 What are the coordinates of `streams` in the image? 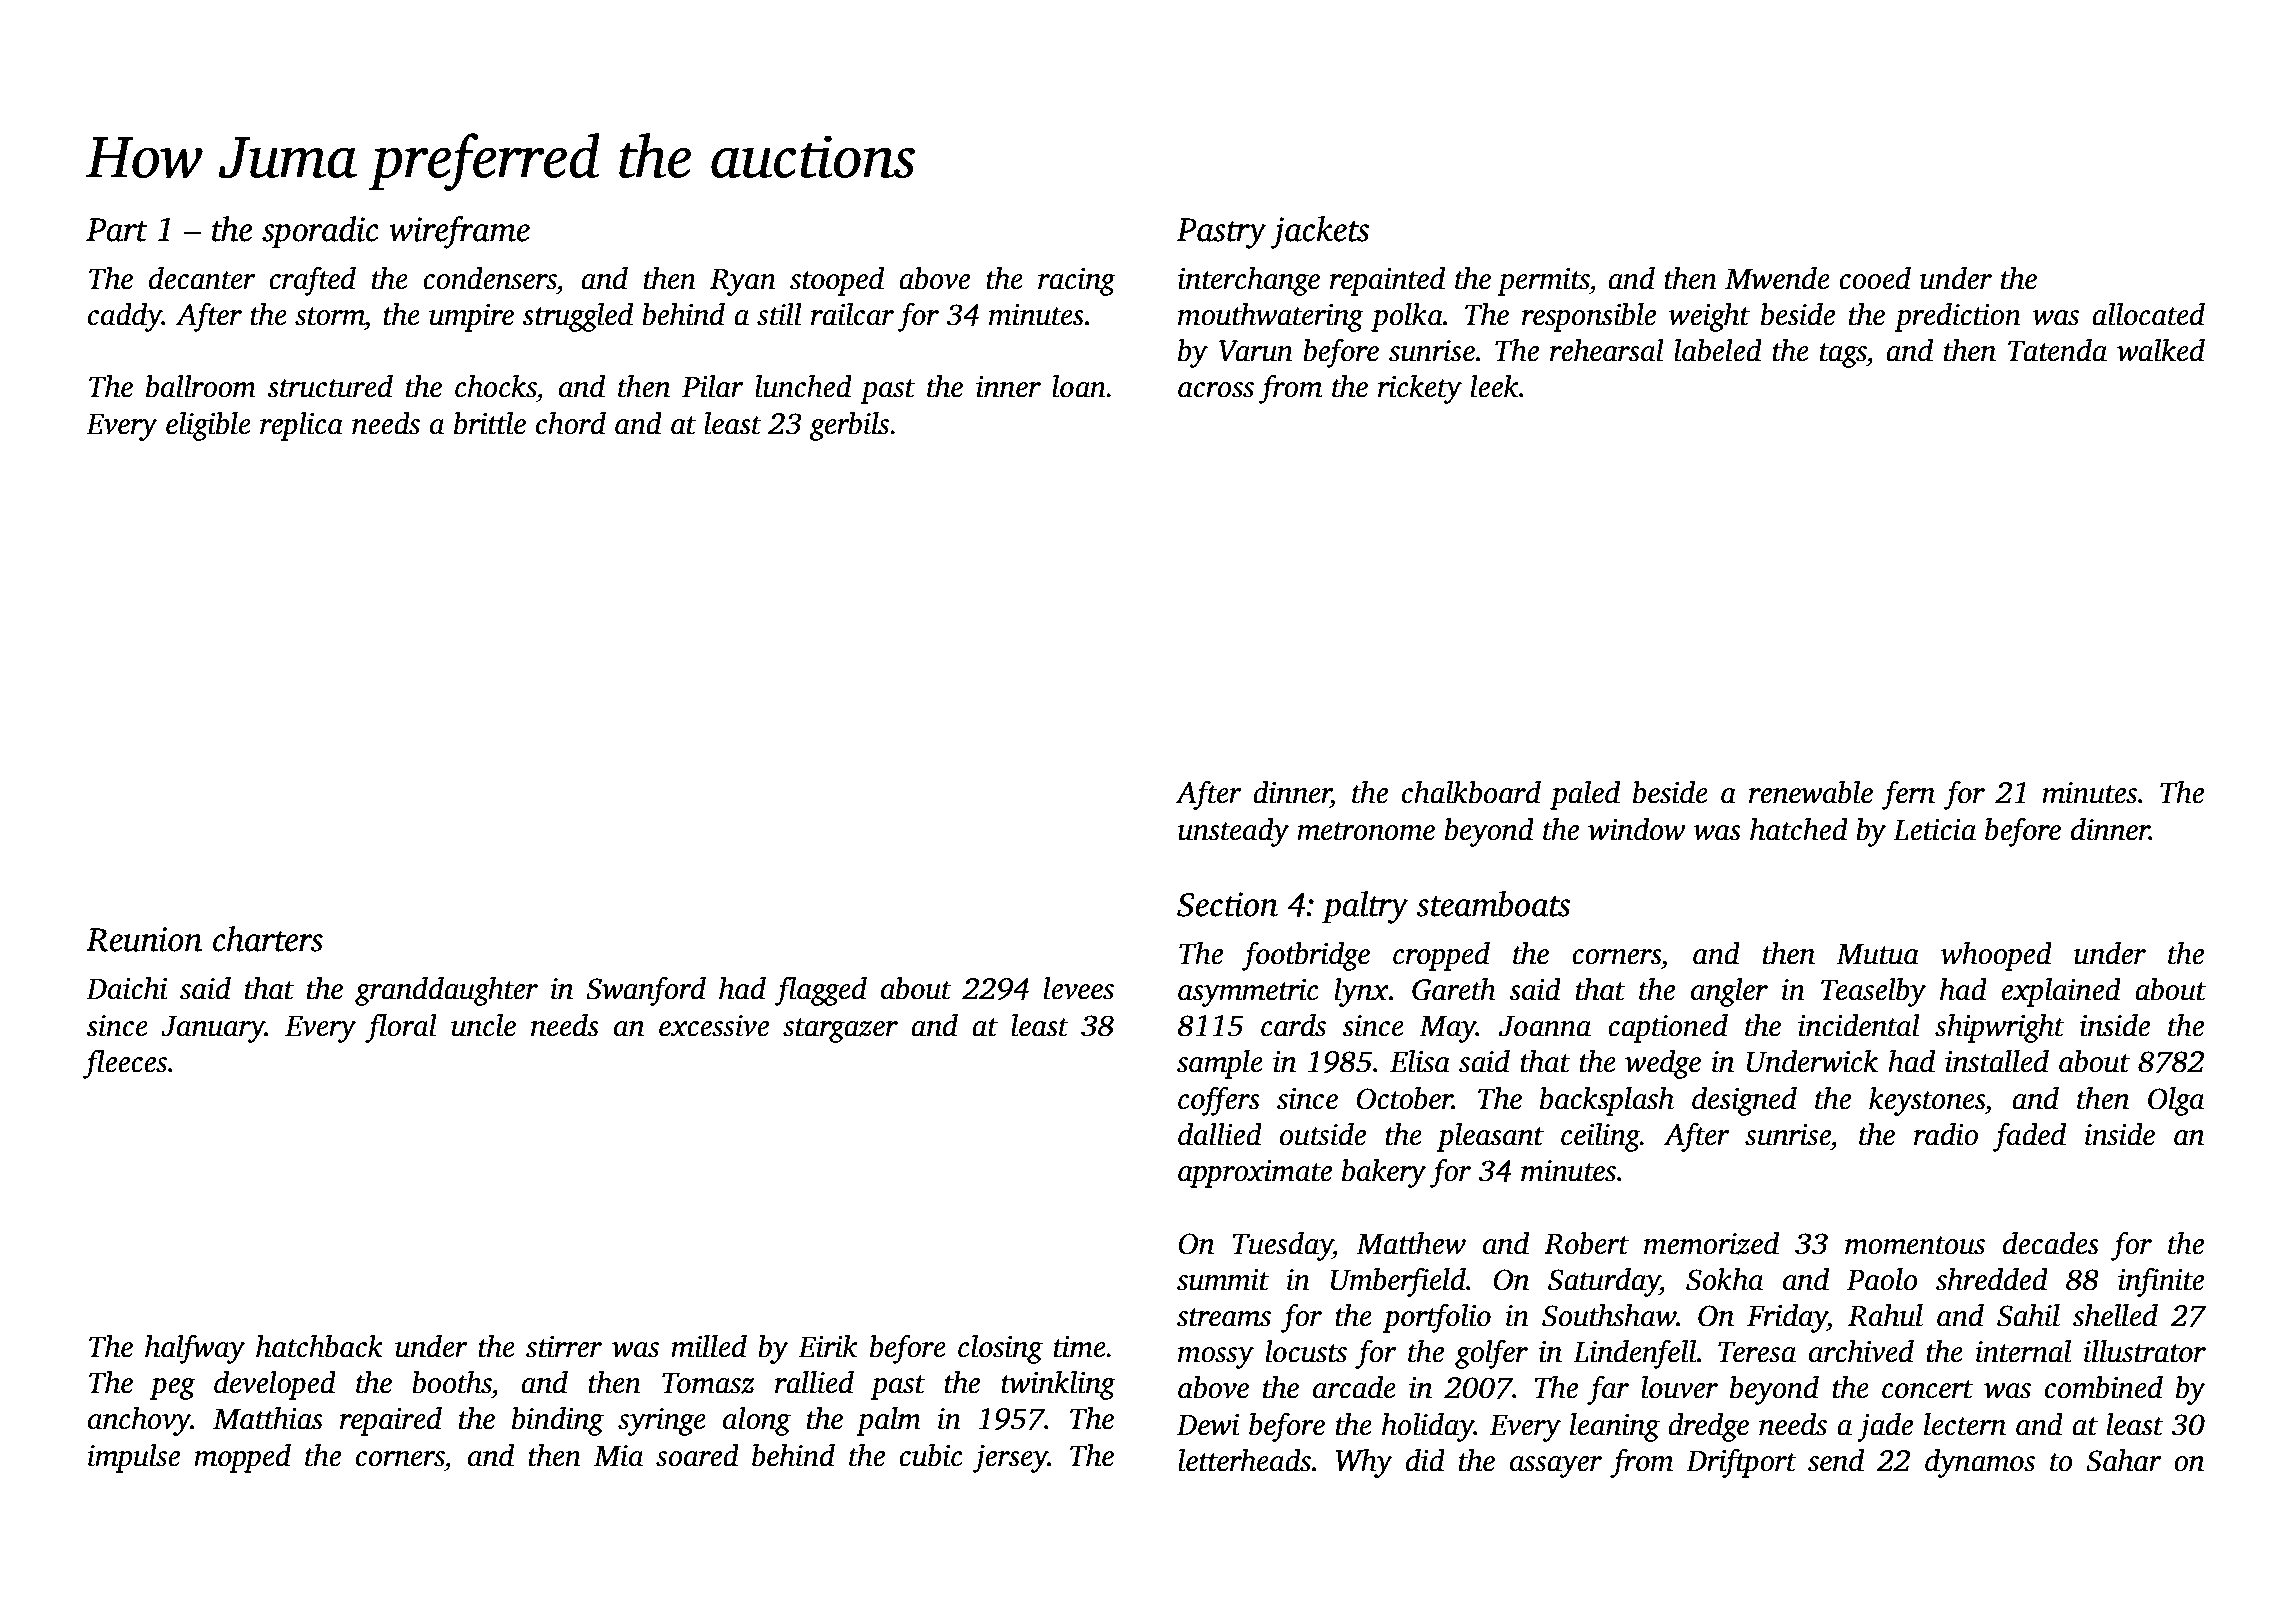 It's located at (1224, 1317).
